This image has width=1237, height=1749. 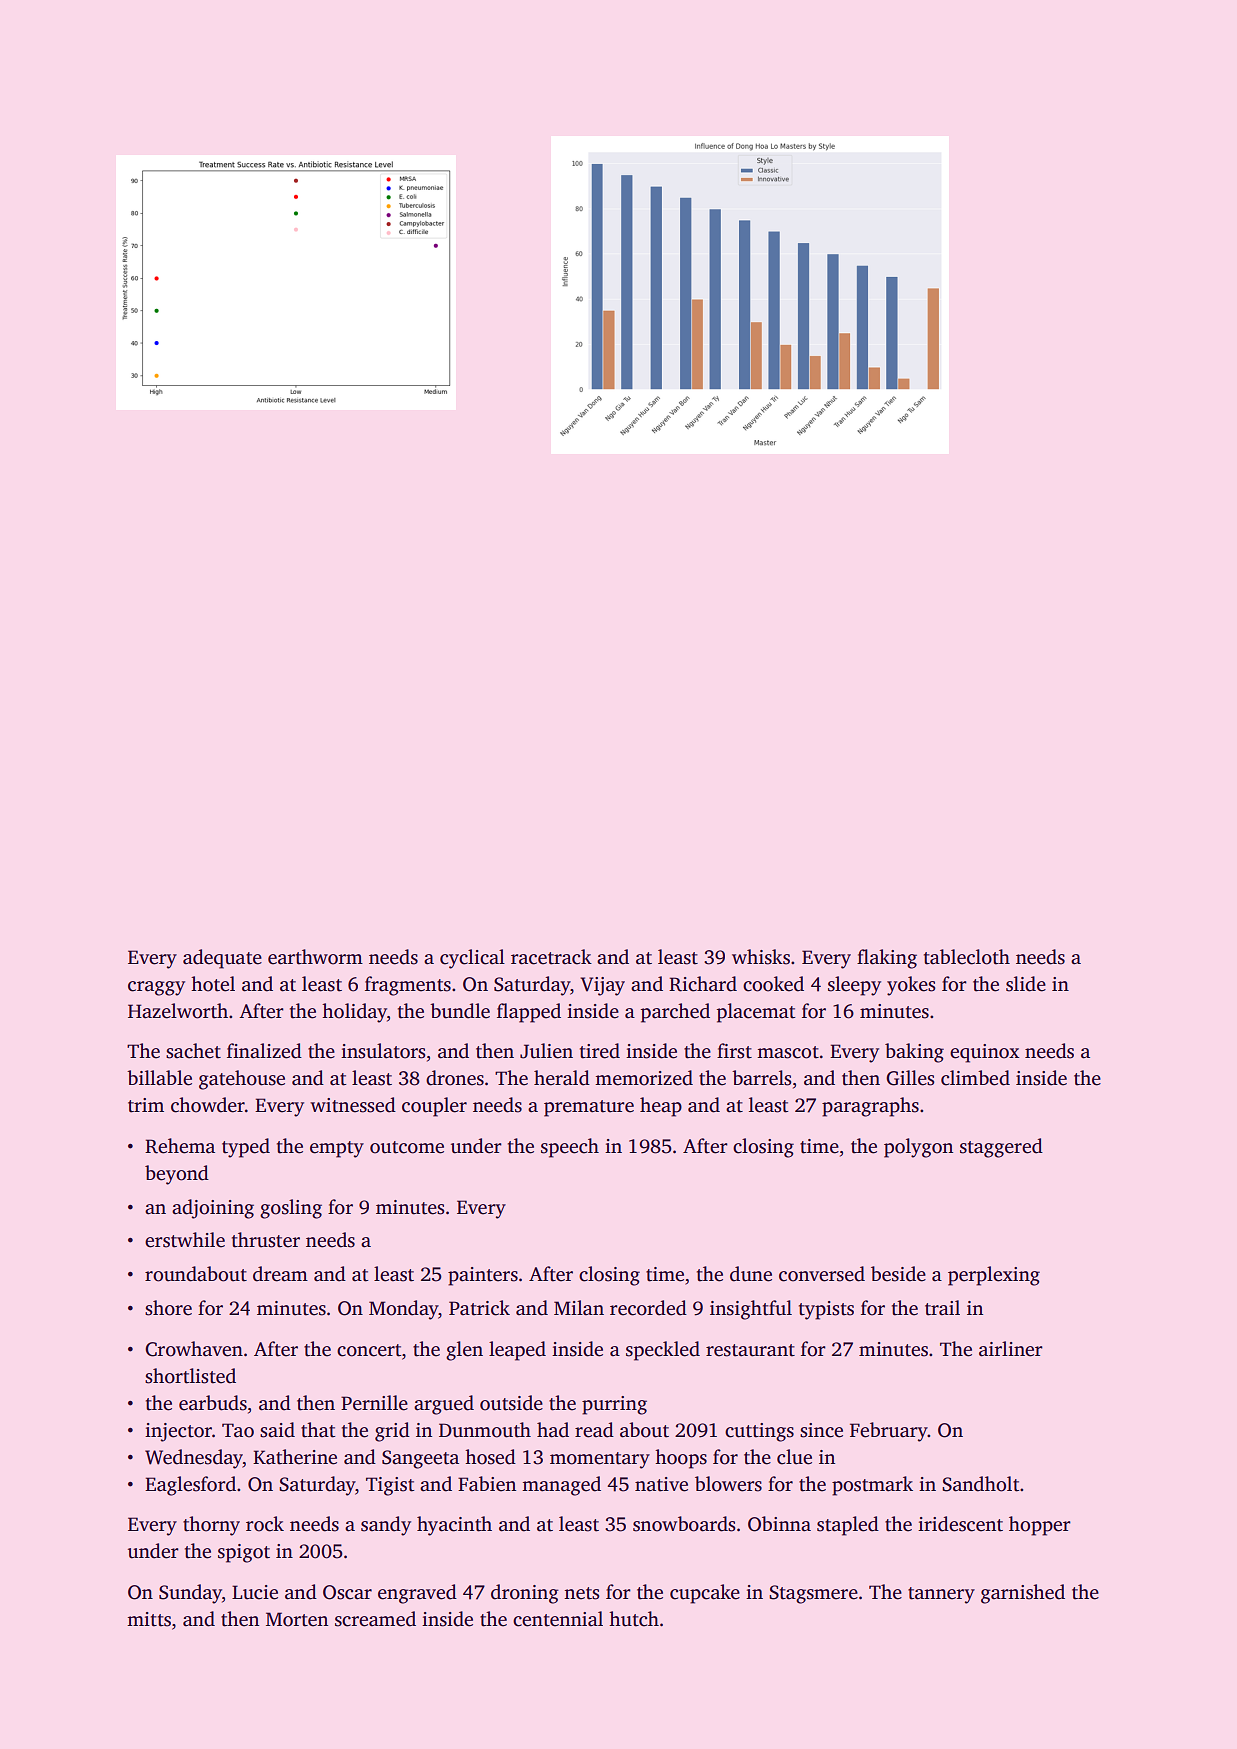 What do you see at coordinates (156, 988) in the image?
I see `craggy` at bounding box center [156, 988].
